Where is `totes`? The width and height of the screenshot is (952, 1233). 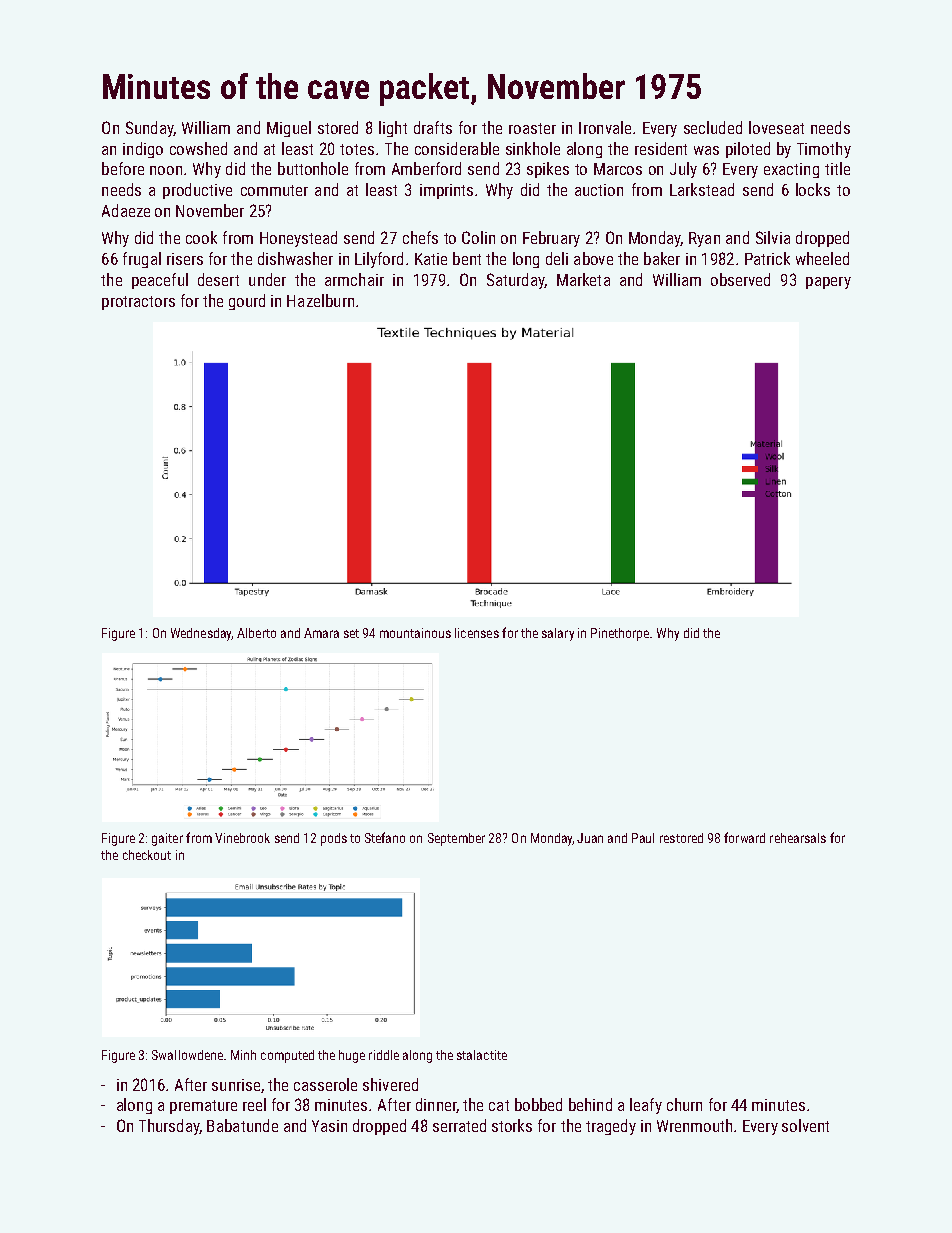
totes is located at coordinates (357, 149).
